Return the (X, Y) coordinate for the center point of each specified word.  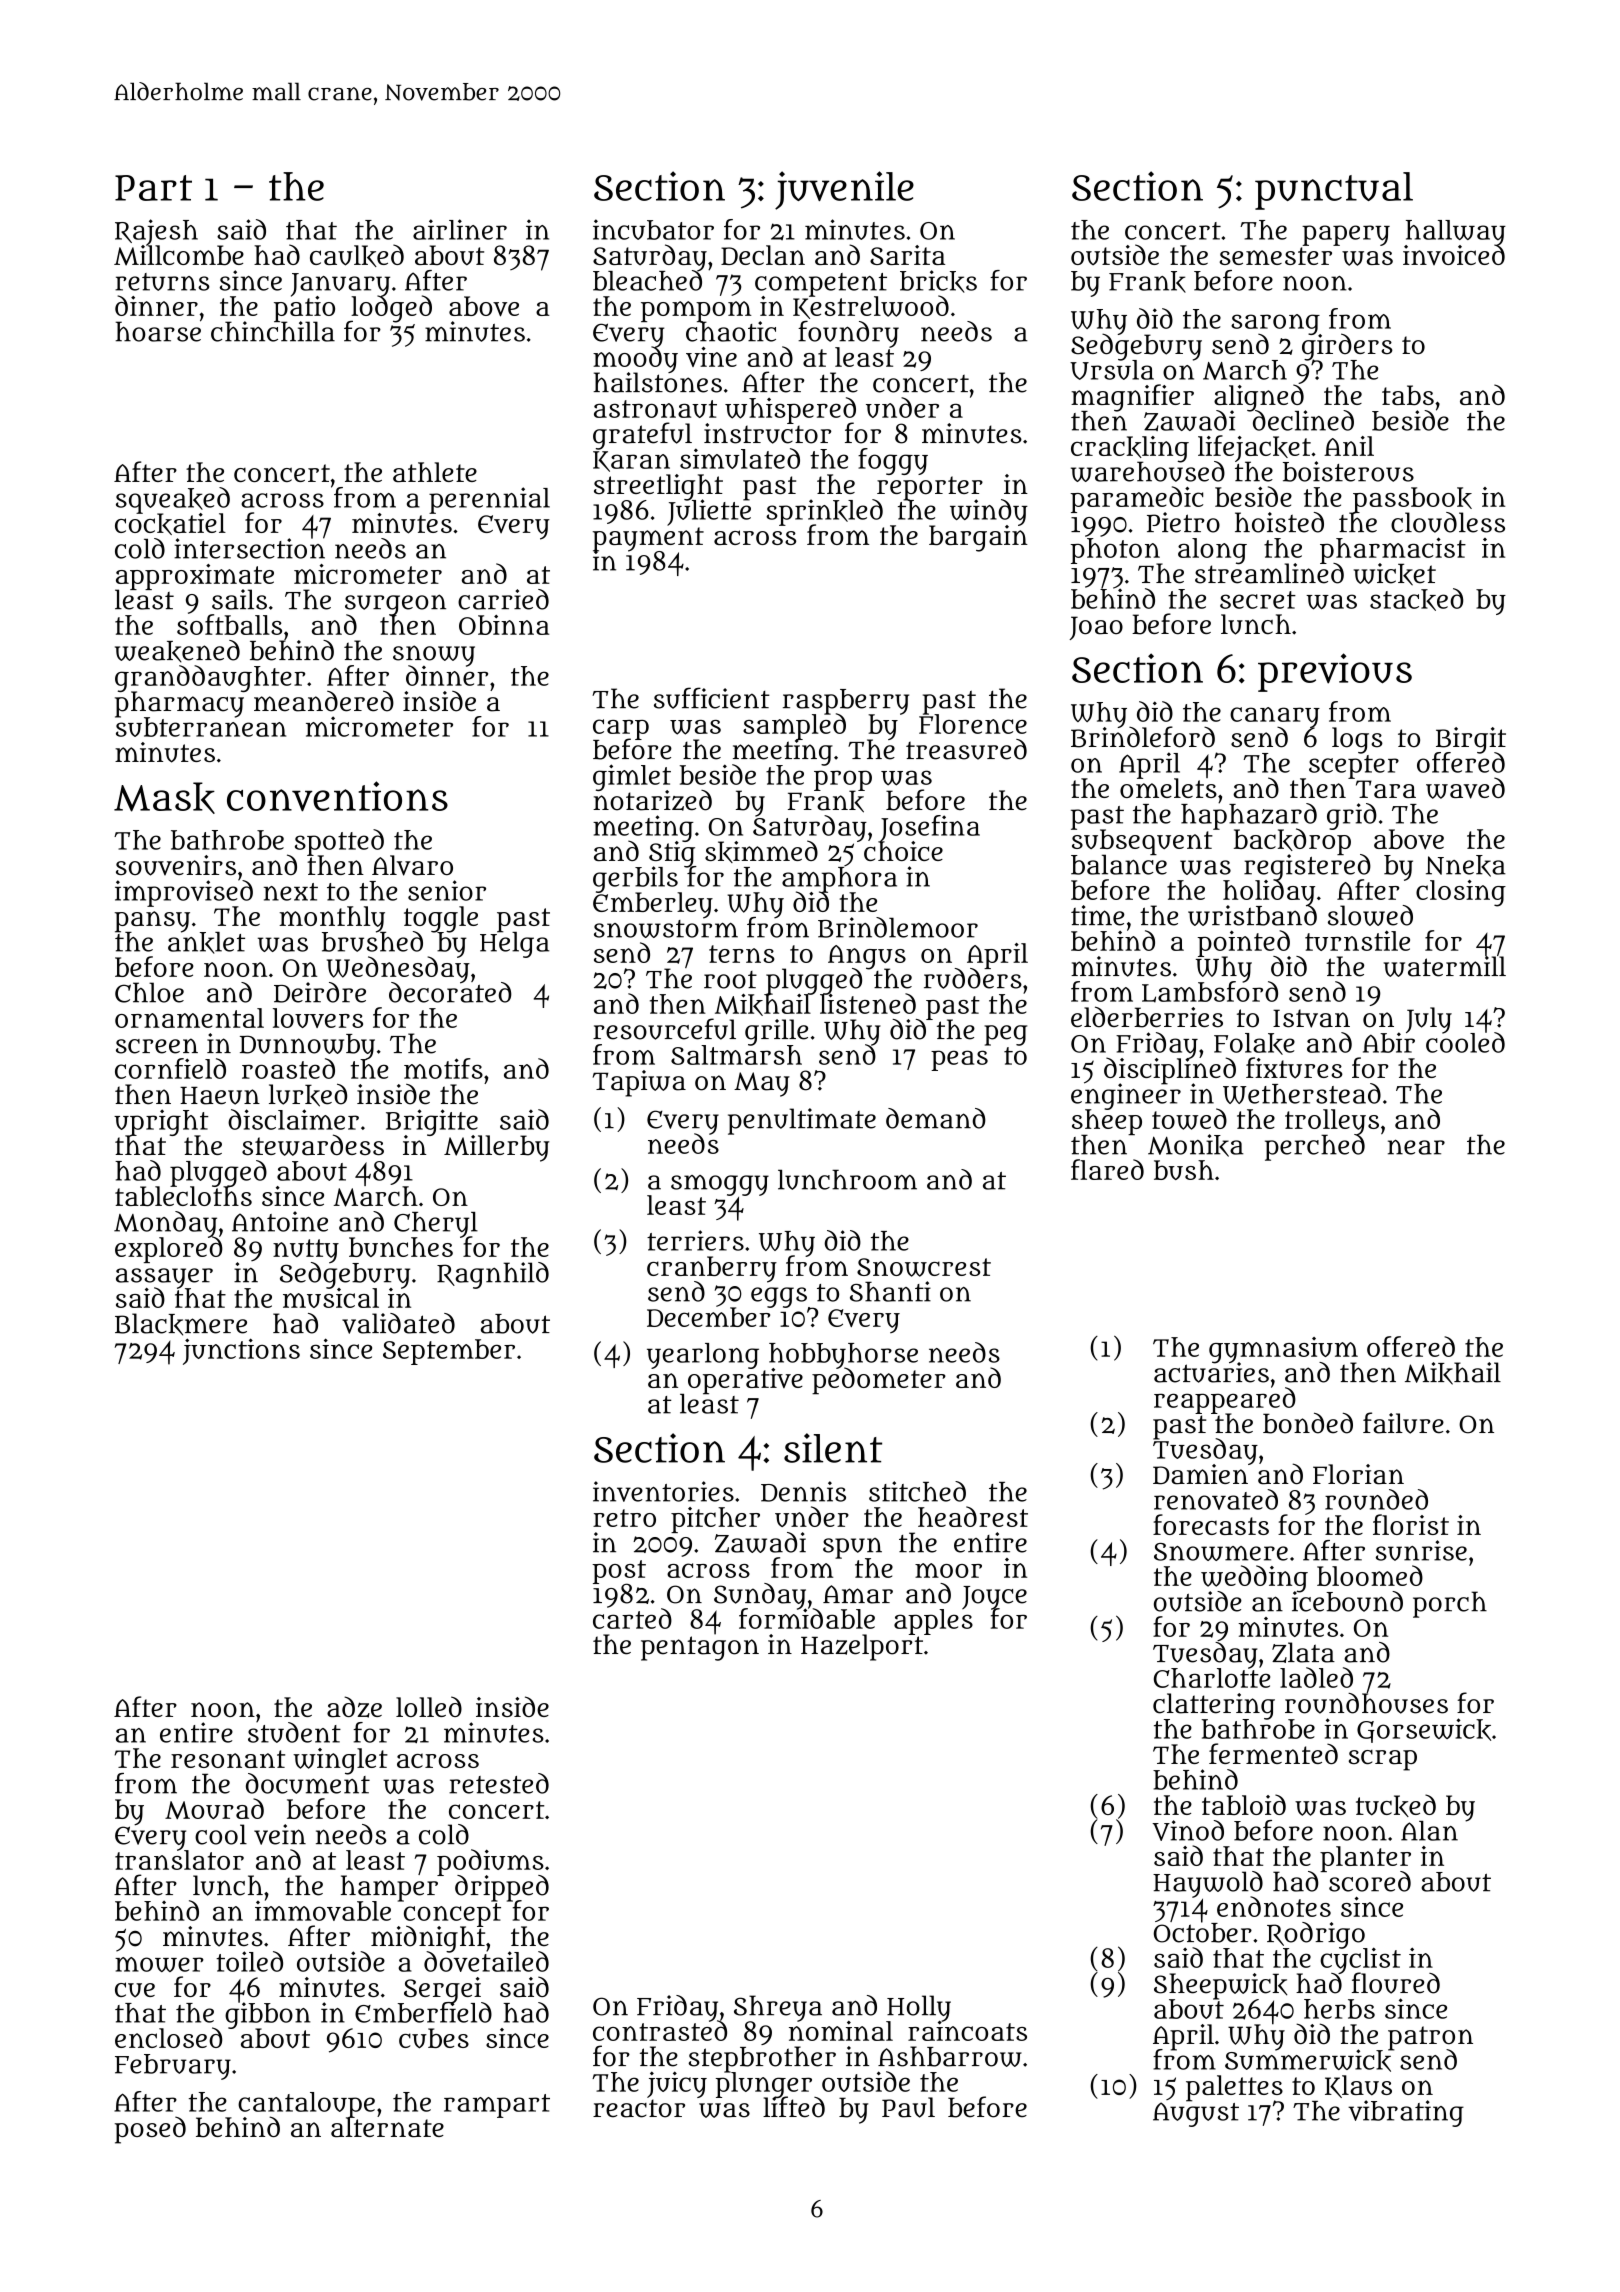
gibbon (267, 2015)
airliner (460, 229)
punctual (1334, 191)
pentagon (700, 1648)
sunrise (1421, 1550)
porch (1450, 1604)
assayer (164, 1278)
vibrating (1406, 2113)
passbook (1412, 499)
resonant (228, 1759)
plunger (764, 2084)
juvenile (844, 190)
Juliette (709, 513)
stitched (917, 1491)
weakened (177, 651)
